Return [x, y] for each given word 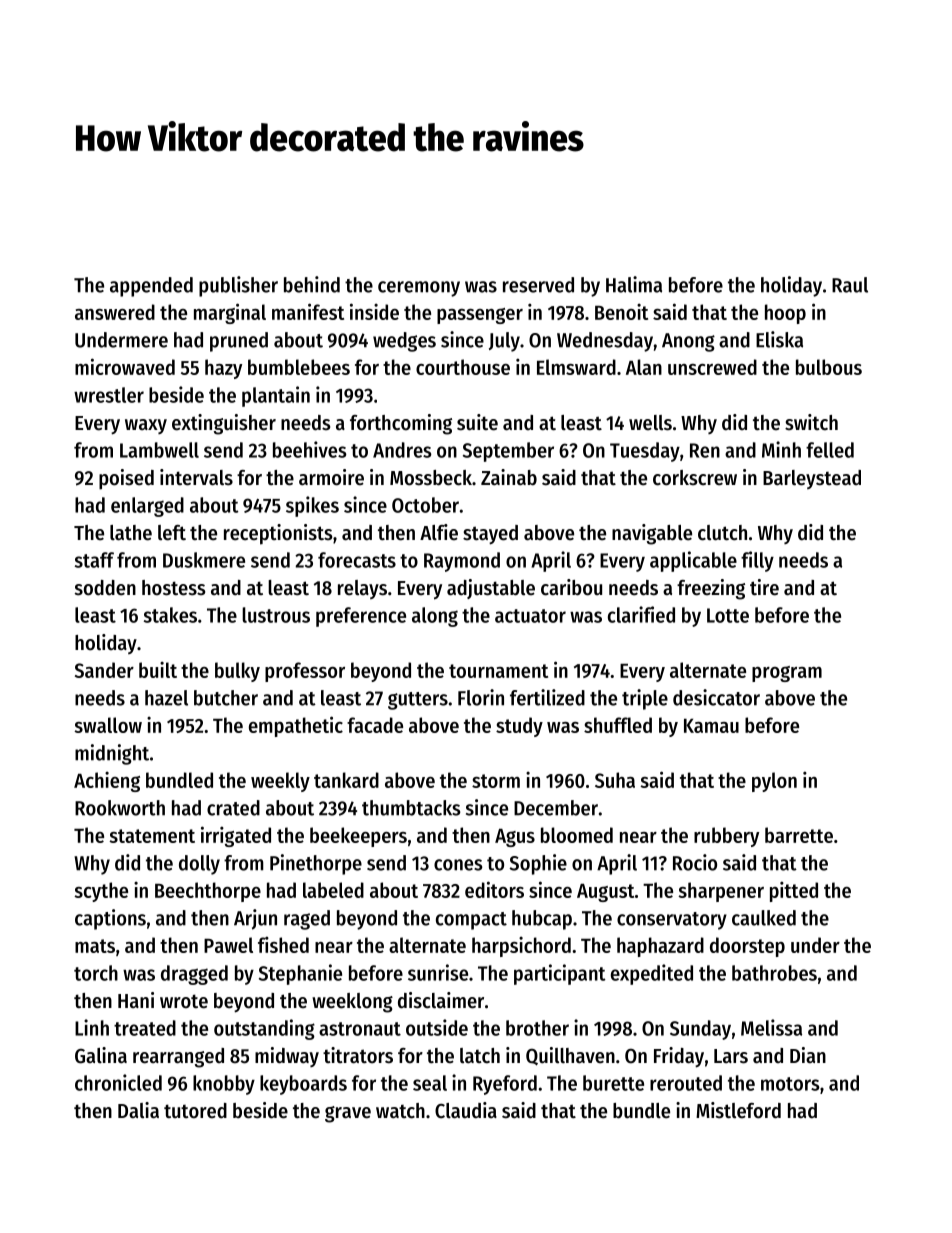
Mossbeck [431, 478]
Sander [104, 670]
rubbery [726, 837]
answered [115, 312]
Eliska [779, 339]
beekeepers [358, 837]
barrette [799, 835]
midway [287, 1057]
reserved [538, 285]
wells [650, 423]
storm [496, 781]
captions [110, 919]
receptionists [278, 534]
